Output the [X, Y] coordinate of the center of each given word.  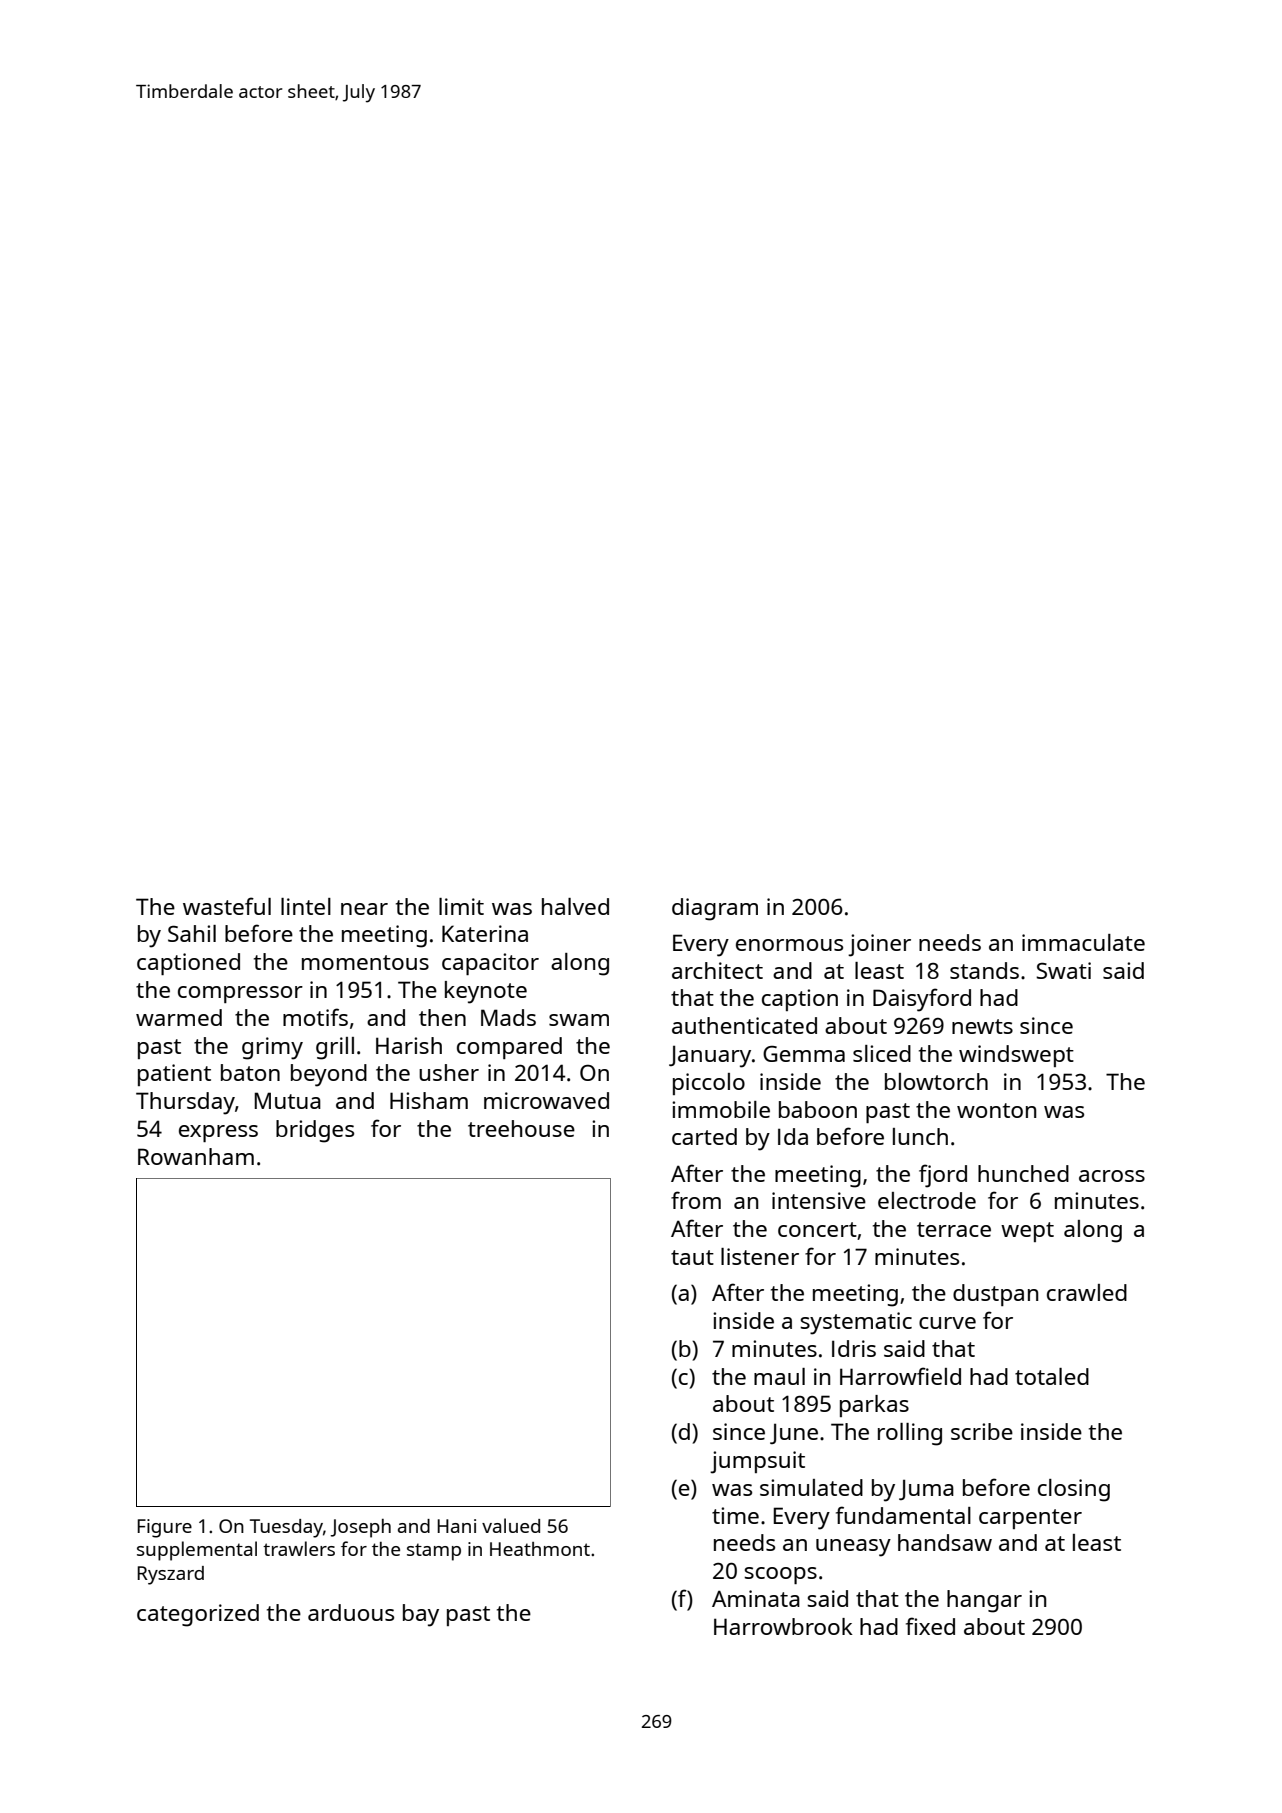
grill [335, 1048]
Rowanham [196, 1156]
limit [461, 906]
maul [779, 1376]
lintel [306, 906]
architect [717, 970]
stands [984, 970]
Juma [926, 1489]
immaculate [1083, 942]
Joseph [360, 1528]
